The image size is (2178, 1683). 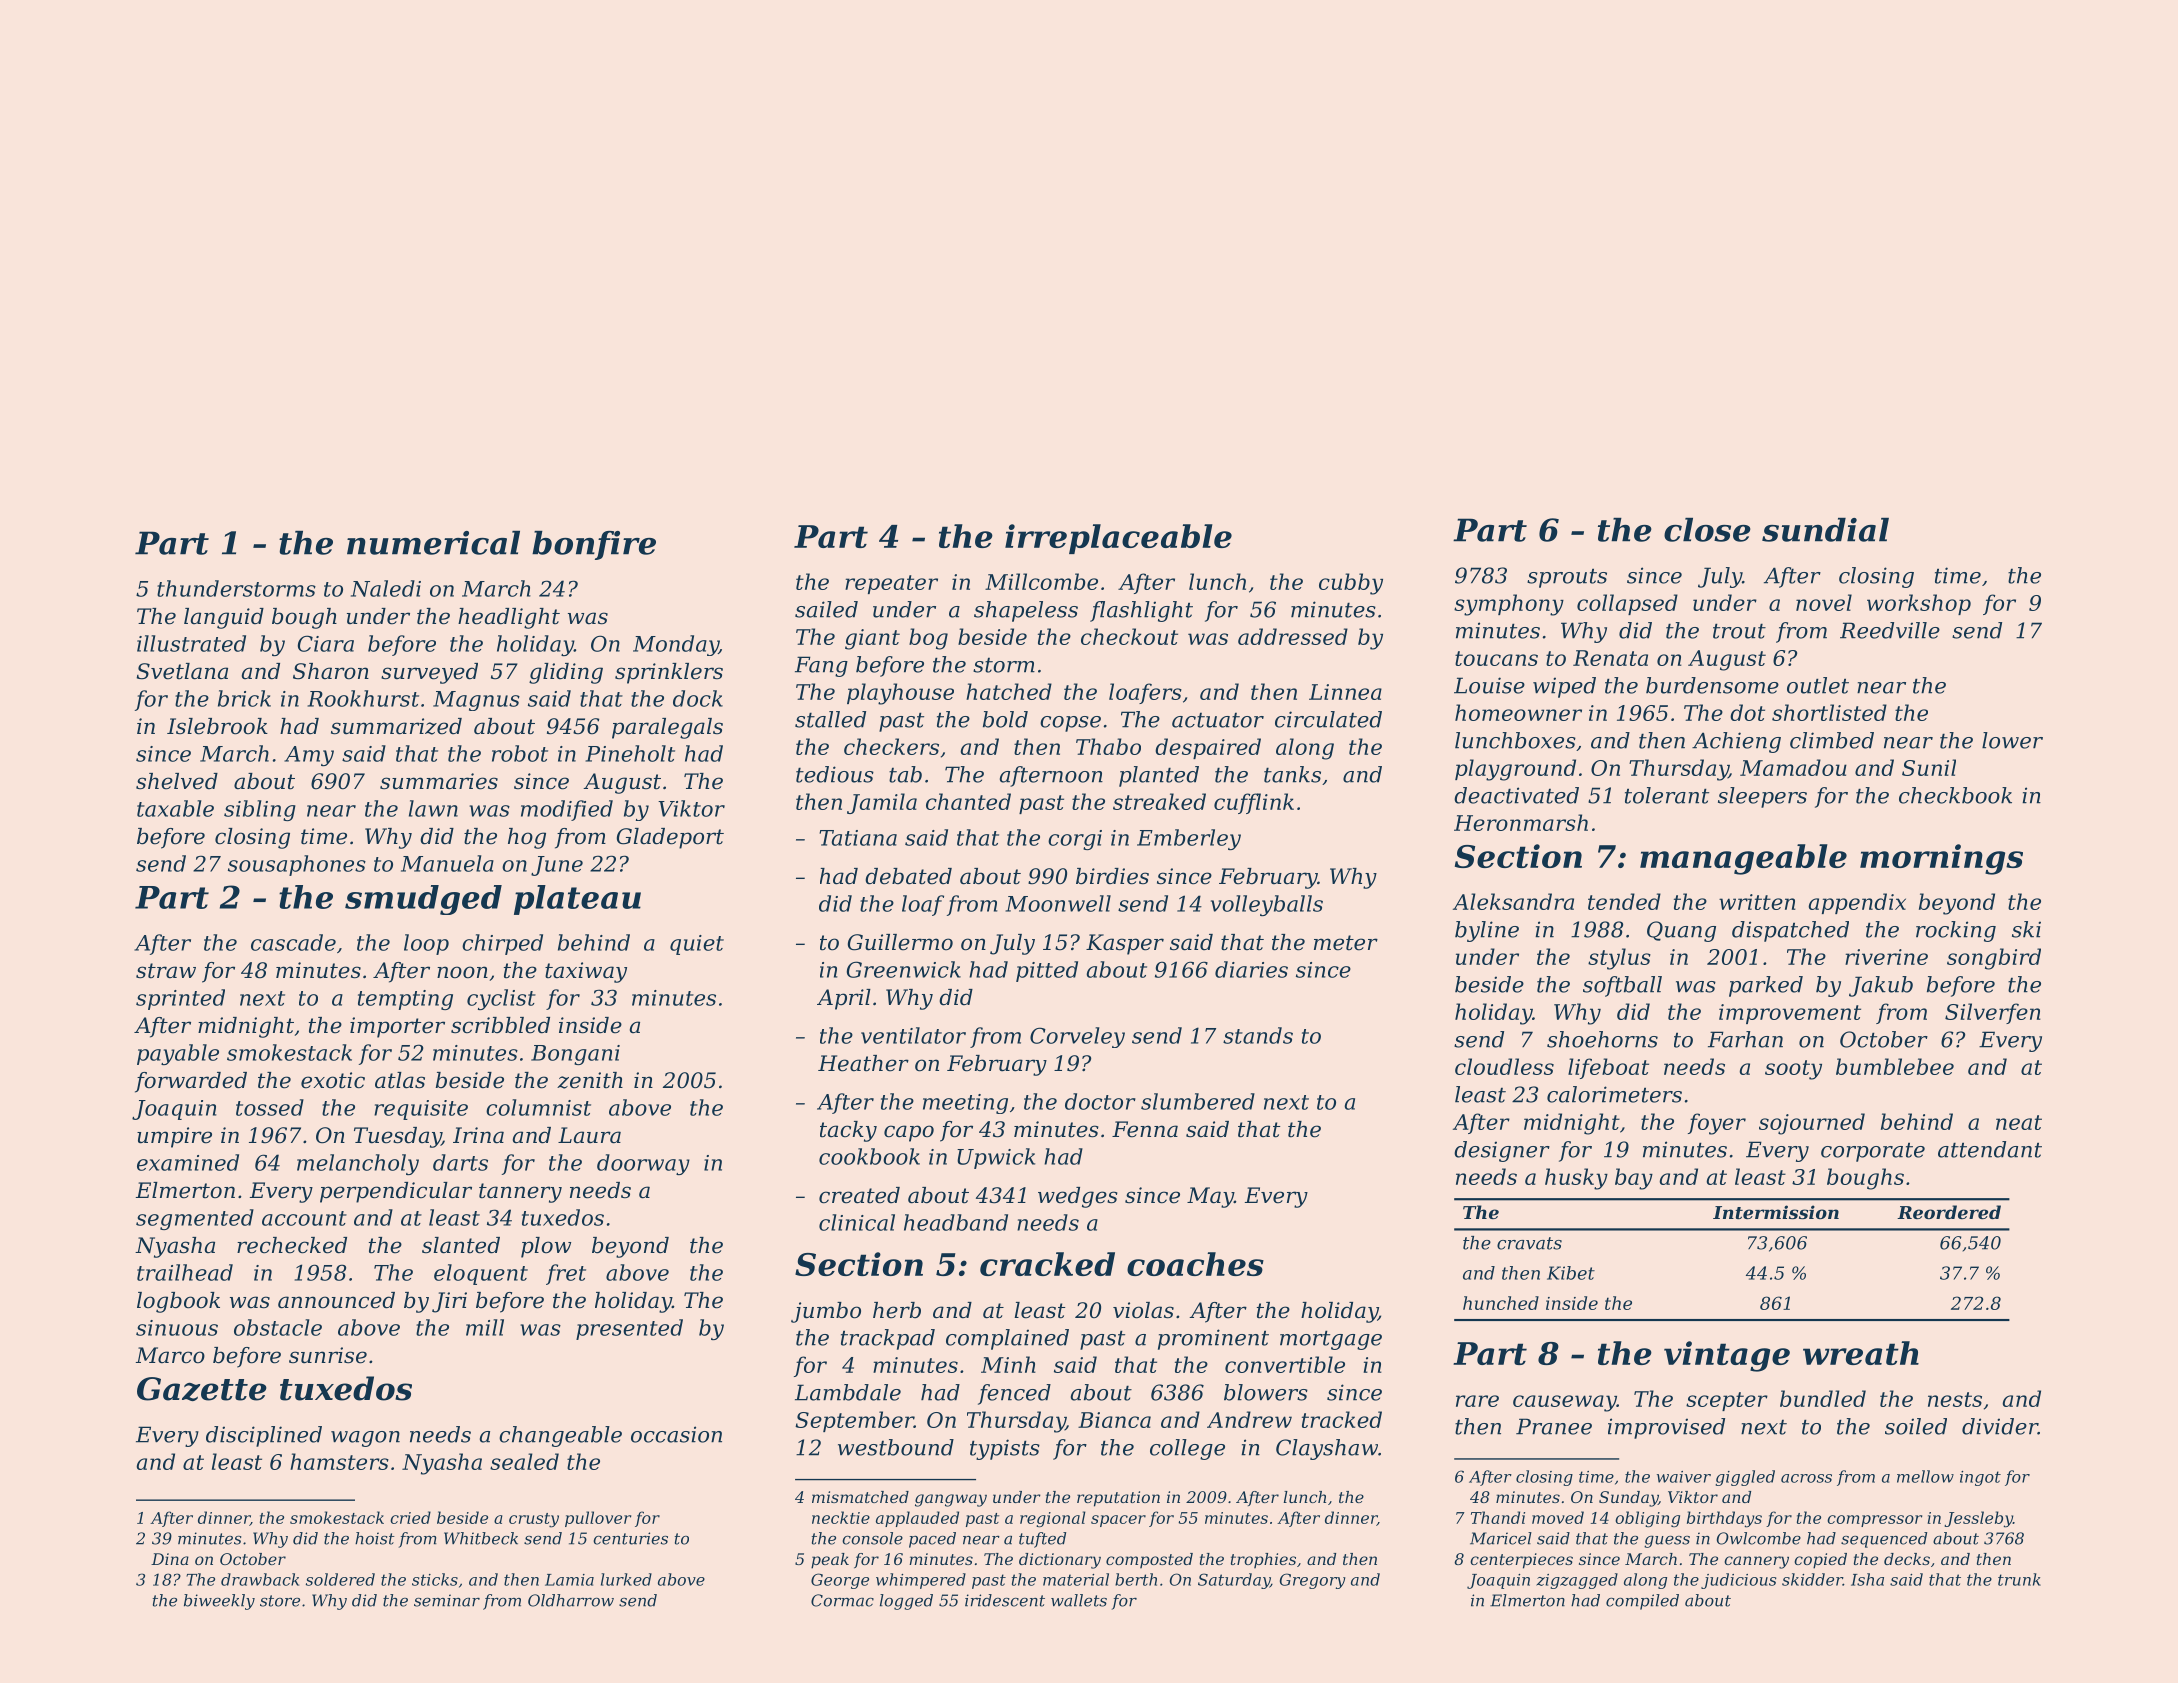 What do you see at coordinates (848, 1392) in the screenshot?
I see `Lambdale` at bounding box center [848, 1392].
